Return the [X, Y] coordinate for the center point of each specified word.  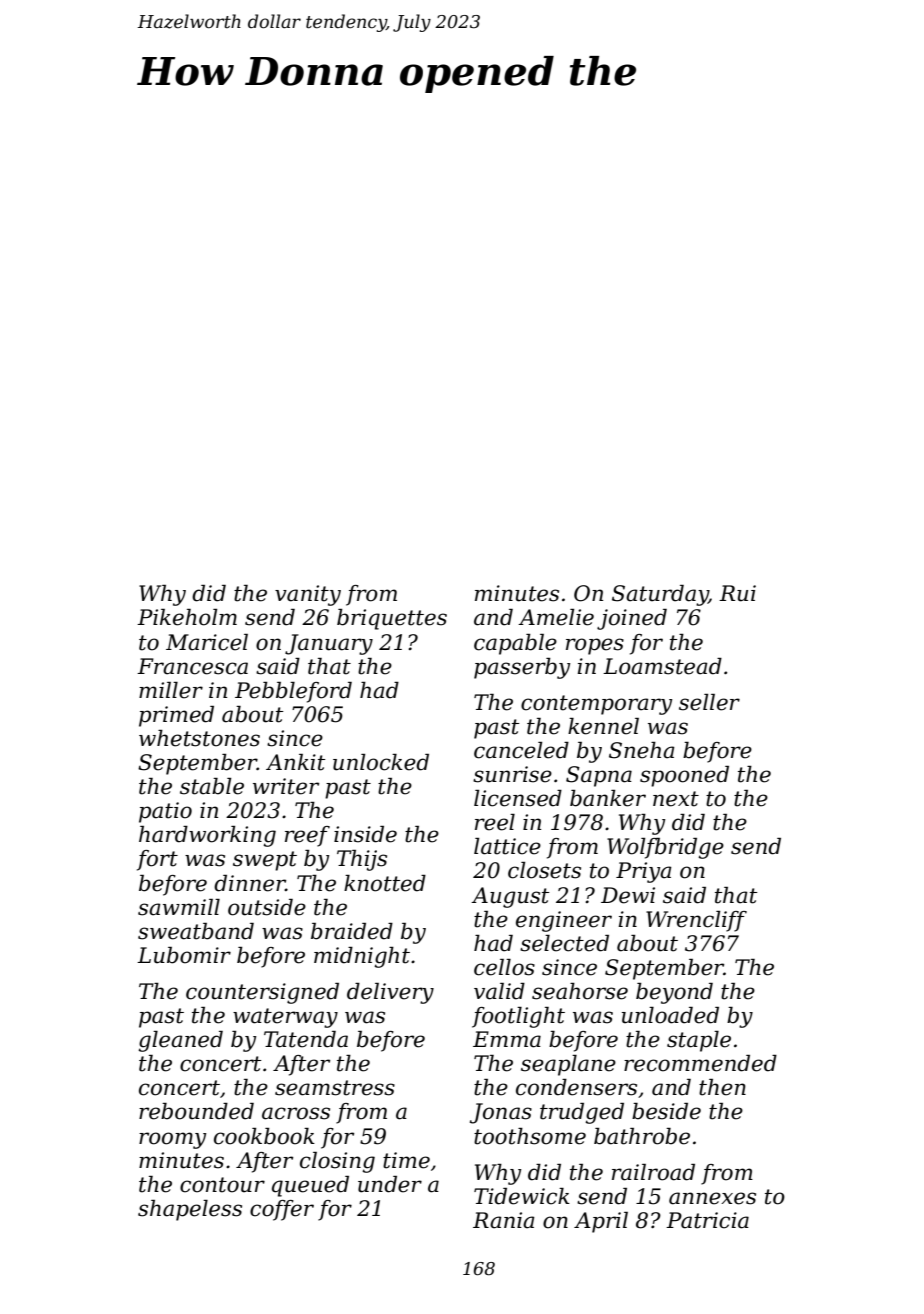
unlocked [381, 762]
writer [286, 786]
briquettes [392, 619]
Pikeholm [187, 617]
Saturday [660, 595]
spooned [684, 776]
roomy [172, 1140]
